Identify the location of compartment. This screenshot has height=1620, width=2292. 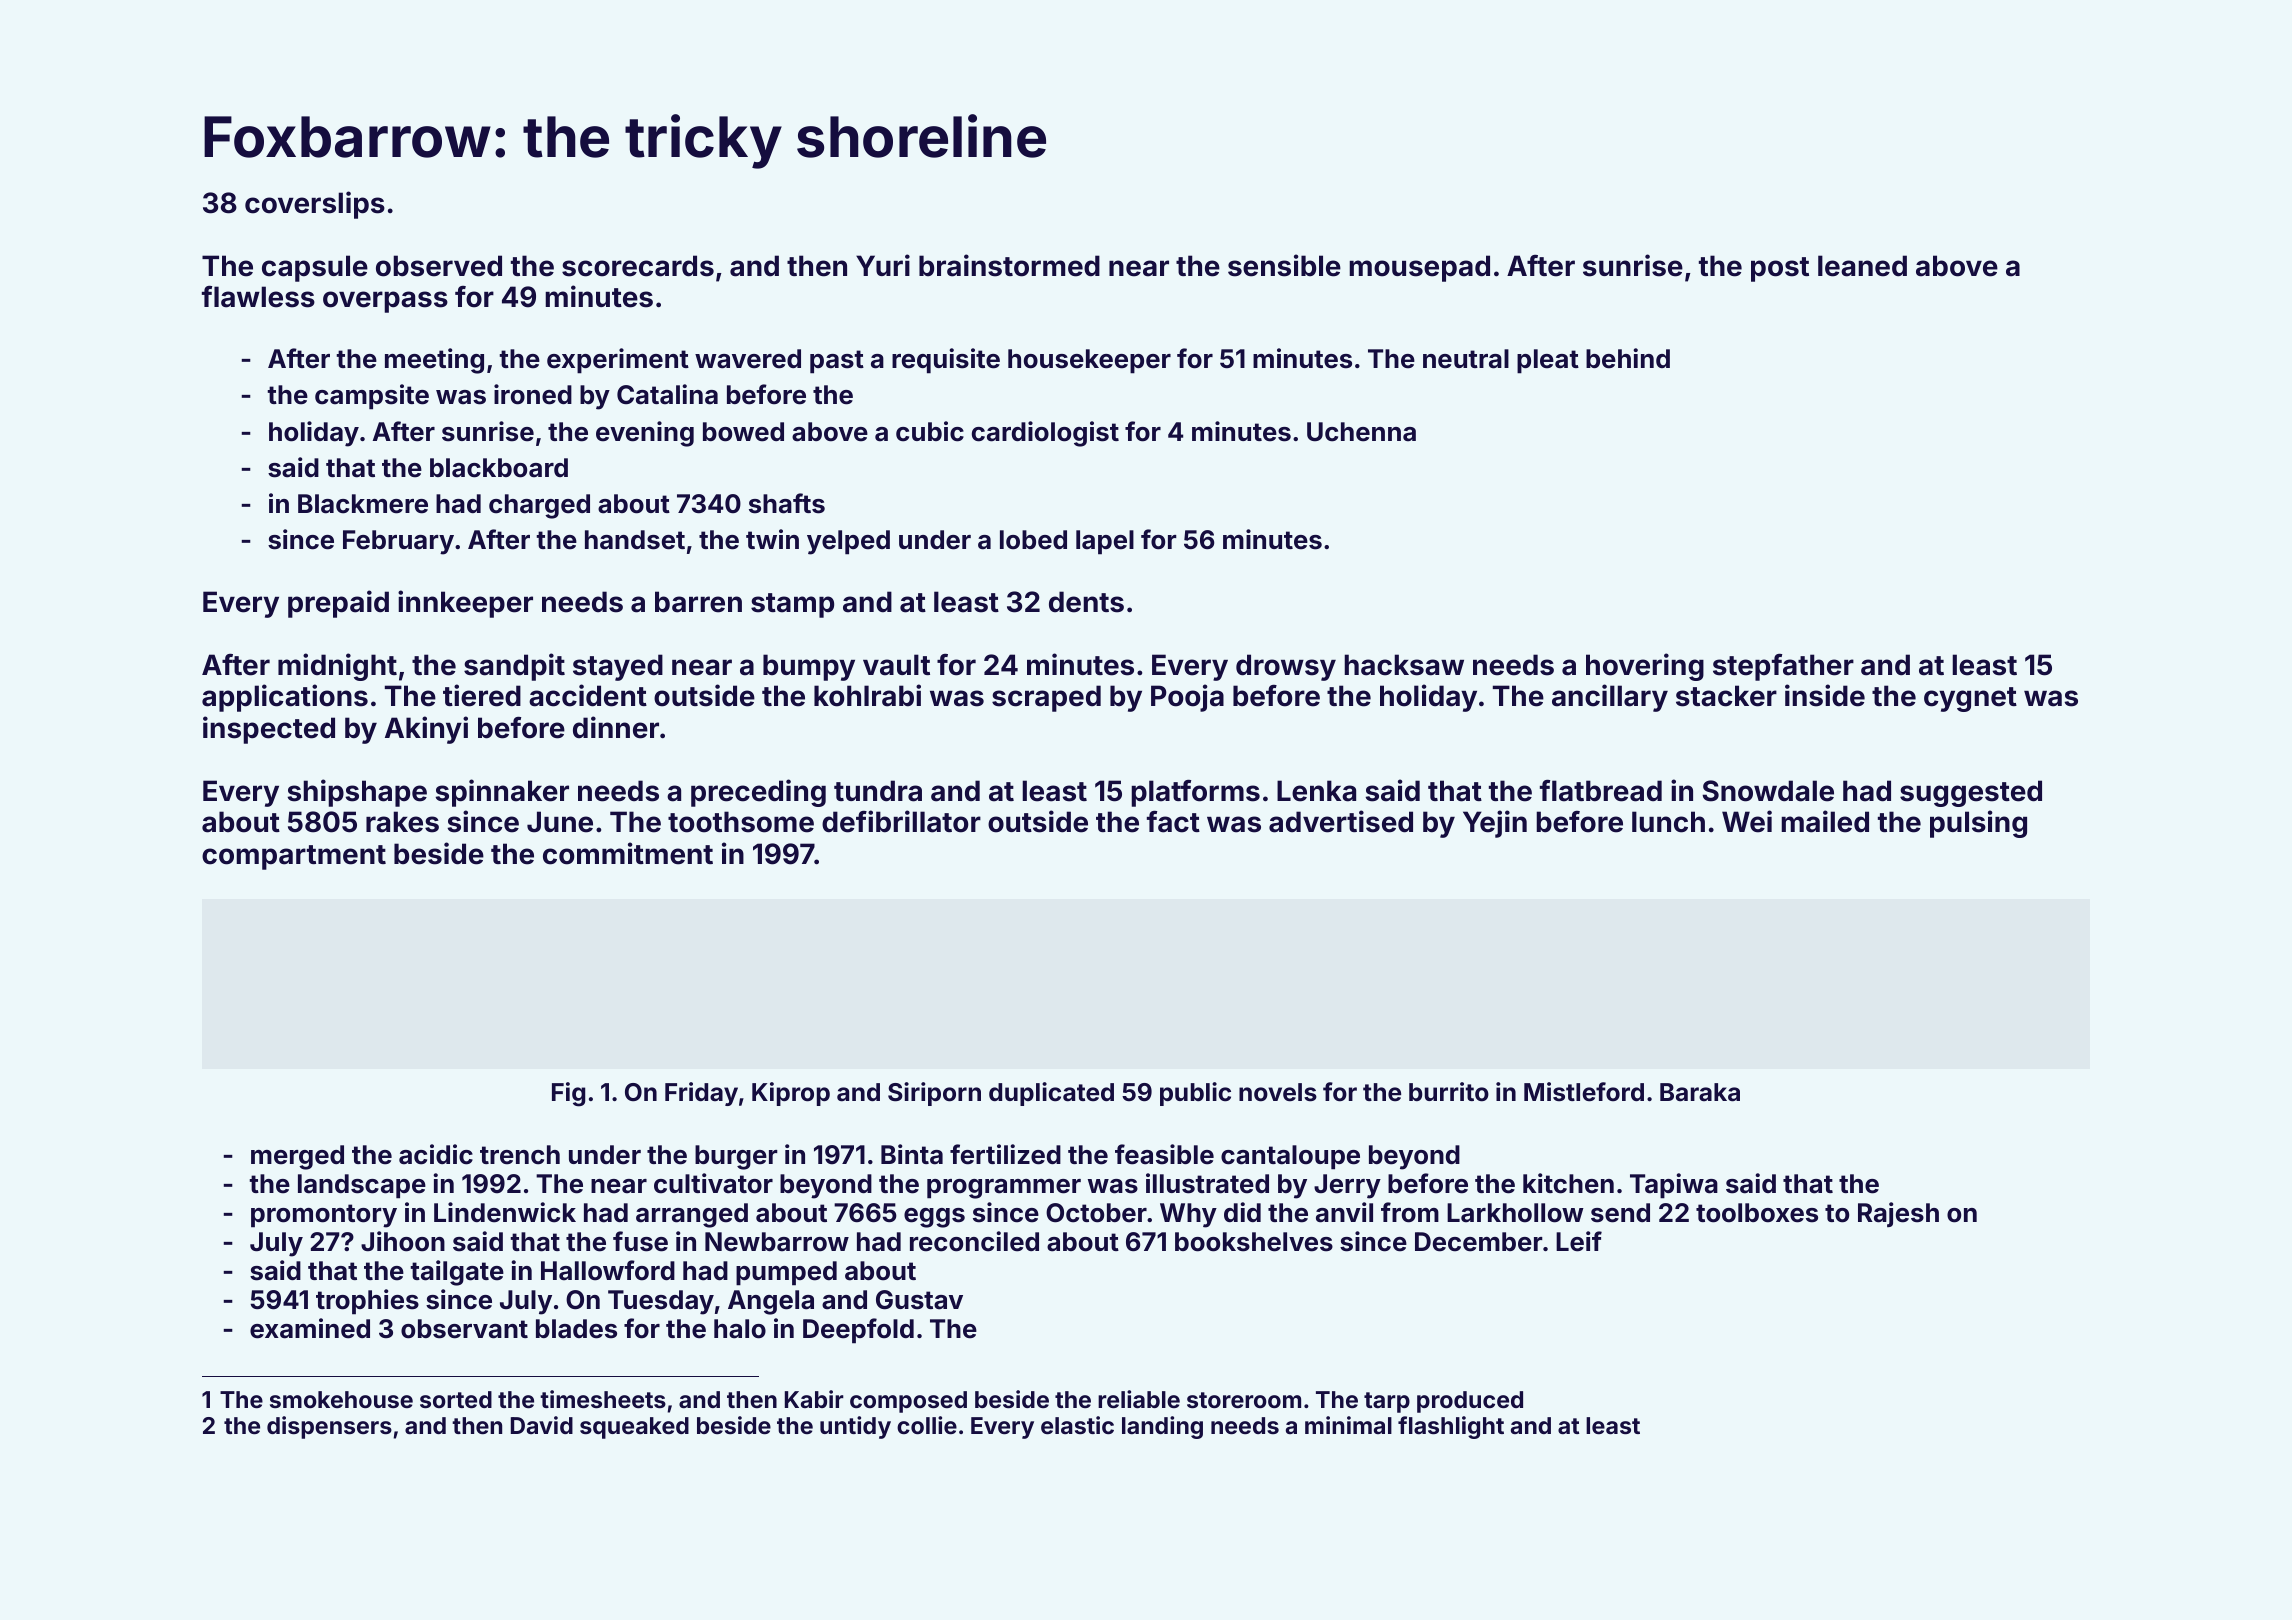
(294, 857).
